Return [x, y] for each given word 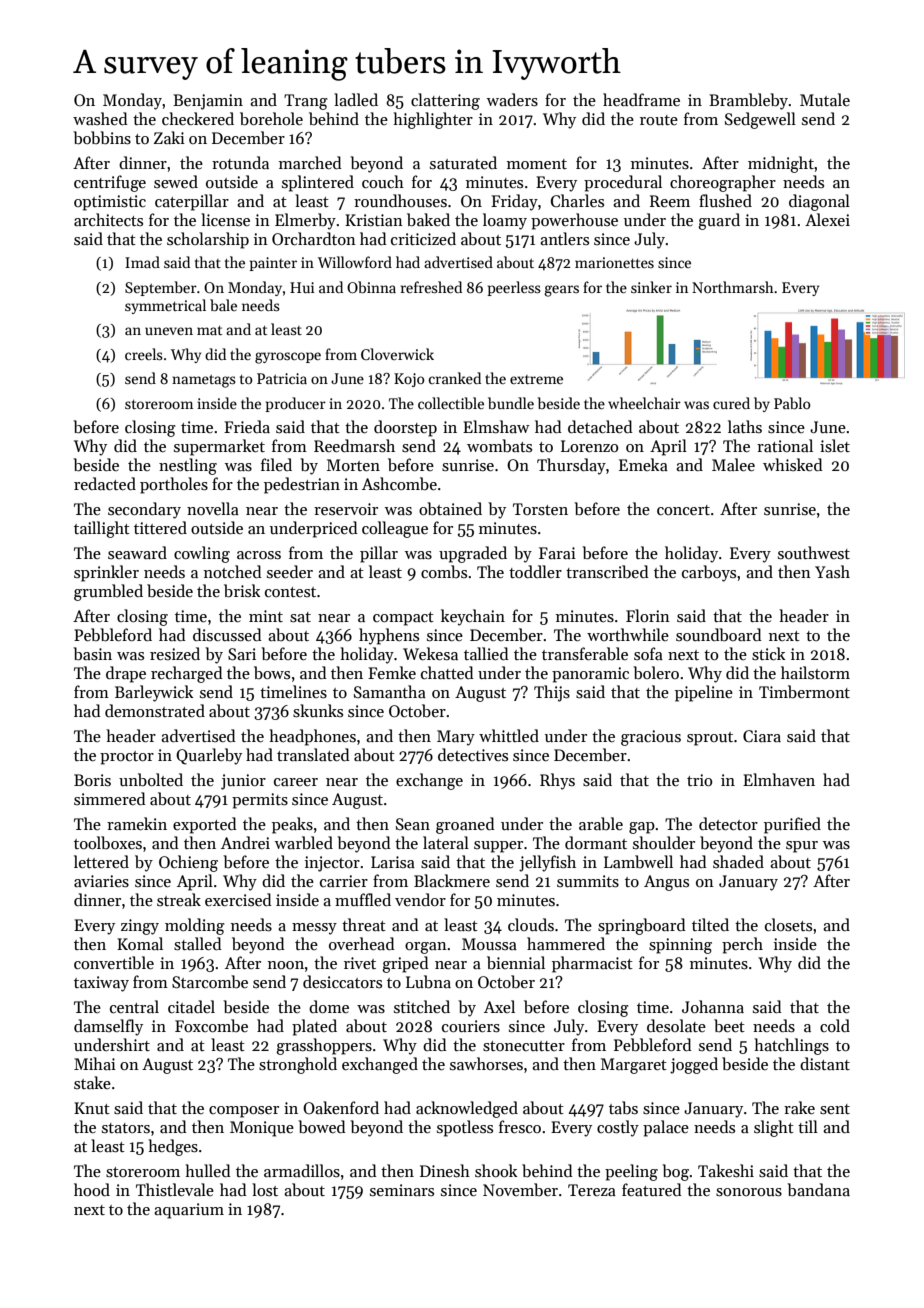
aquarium [189, 1211]
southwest [814, 552]
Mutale [825, 99]
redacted [105, 483]
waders [512, 100]
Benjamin [208, 102]
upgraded [473, 554]
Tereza [592, 1190]
